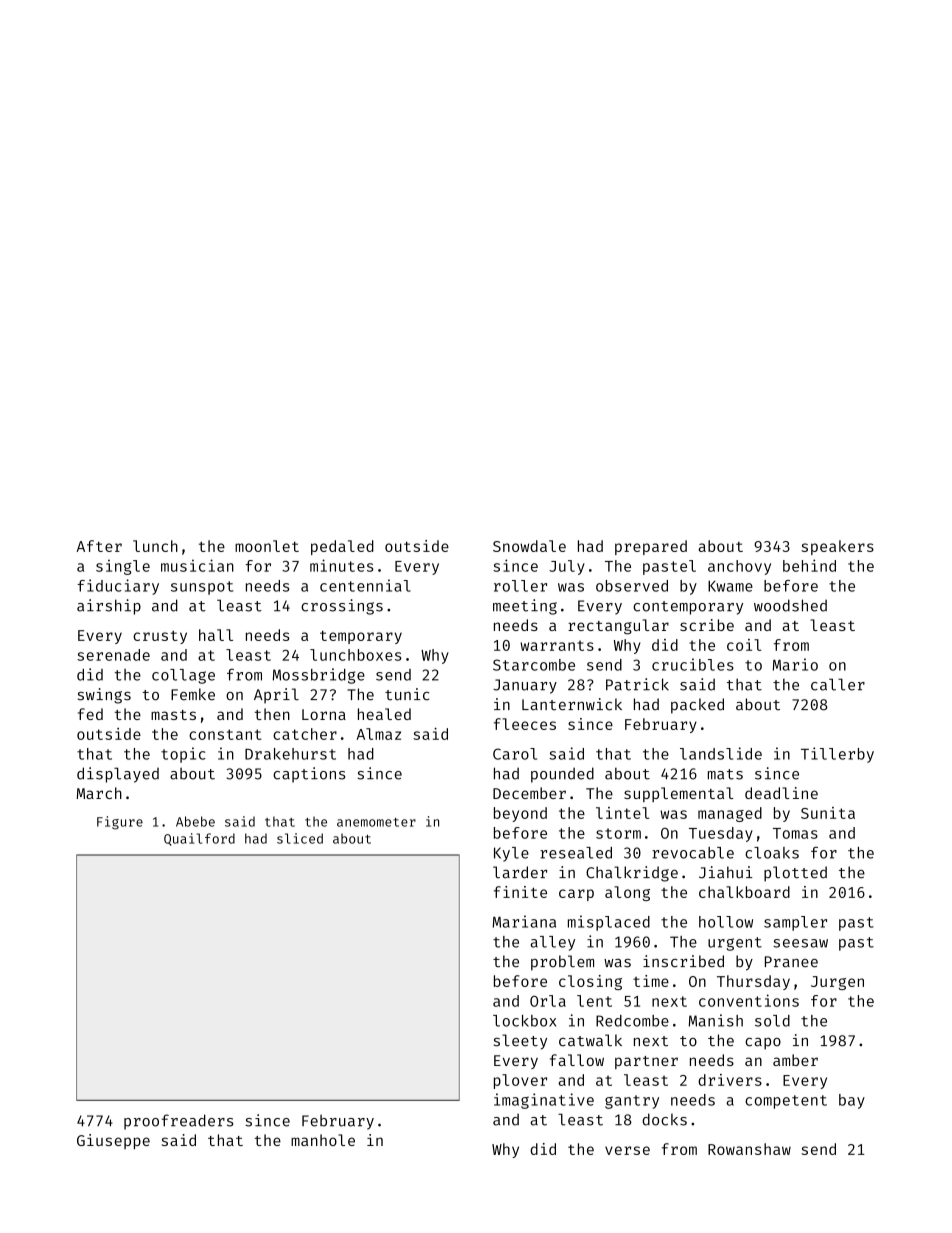 The height and width of the page is (1233, 952). What do you see at coordinates (693, 853) in the page?
I see `revocable` at bounding box center [693, 853].
